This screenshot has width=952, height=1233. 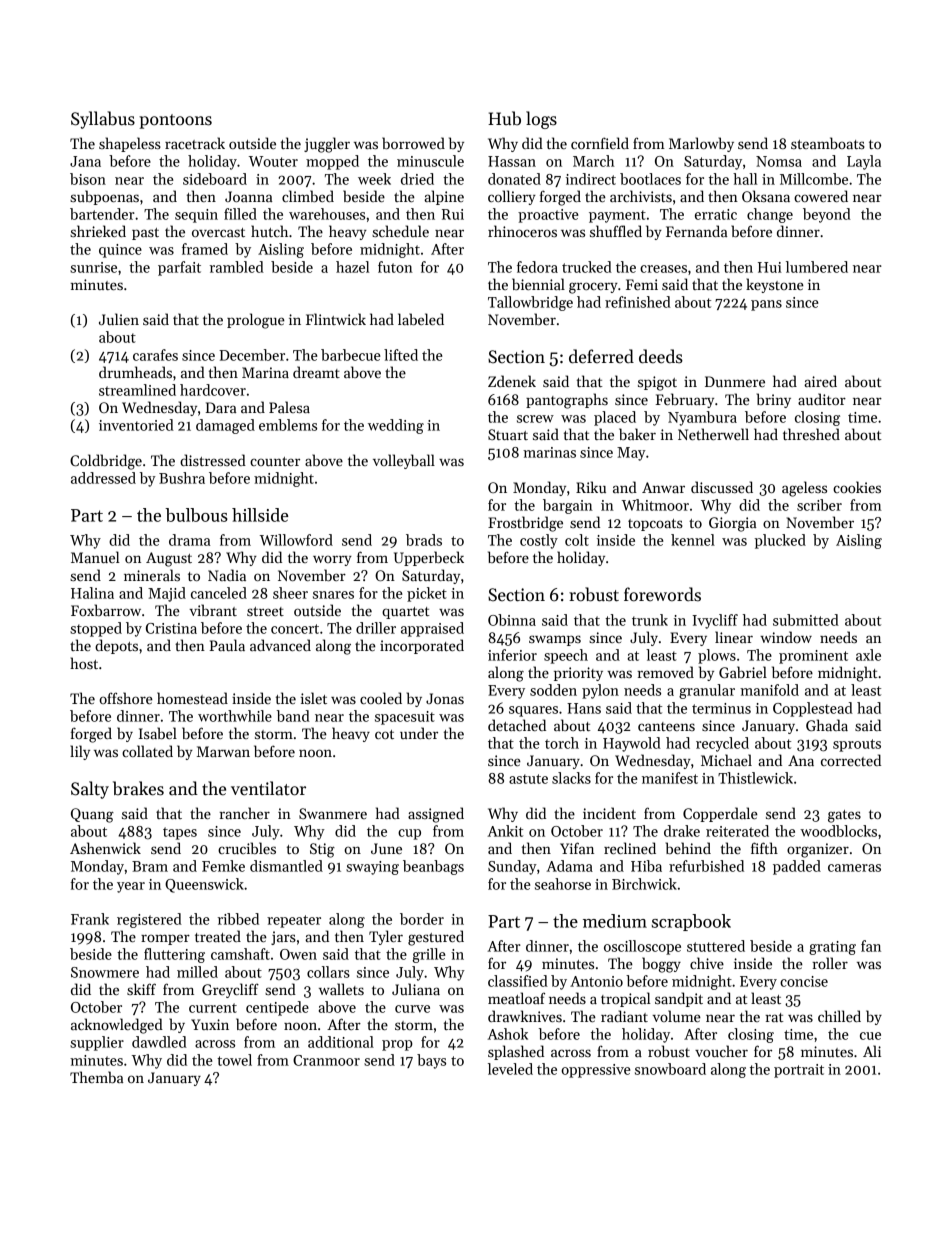 What do you see at coordinates (596, 1071) in the screenshot?
I see `oppressive` at bounding box center [596, 1071].
